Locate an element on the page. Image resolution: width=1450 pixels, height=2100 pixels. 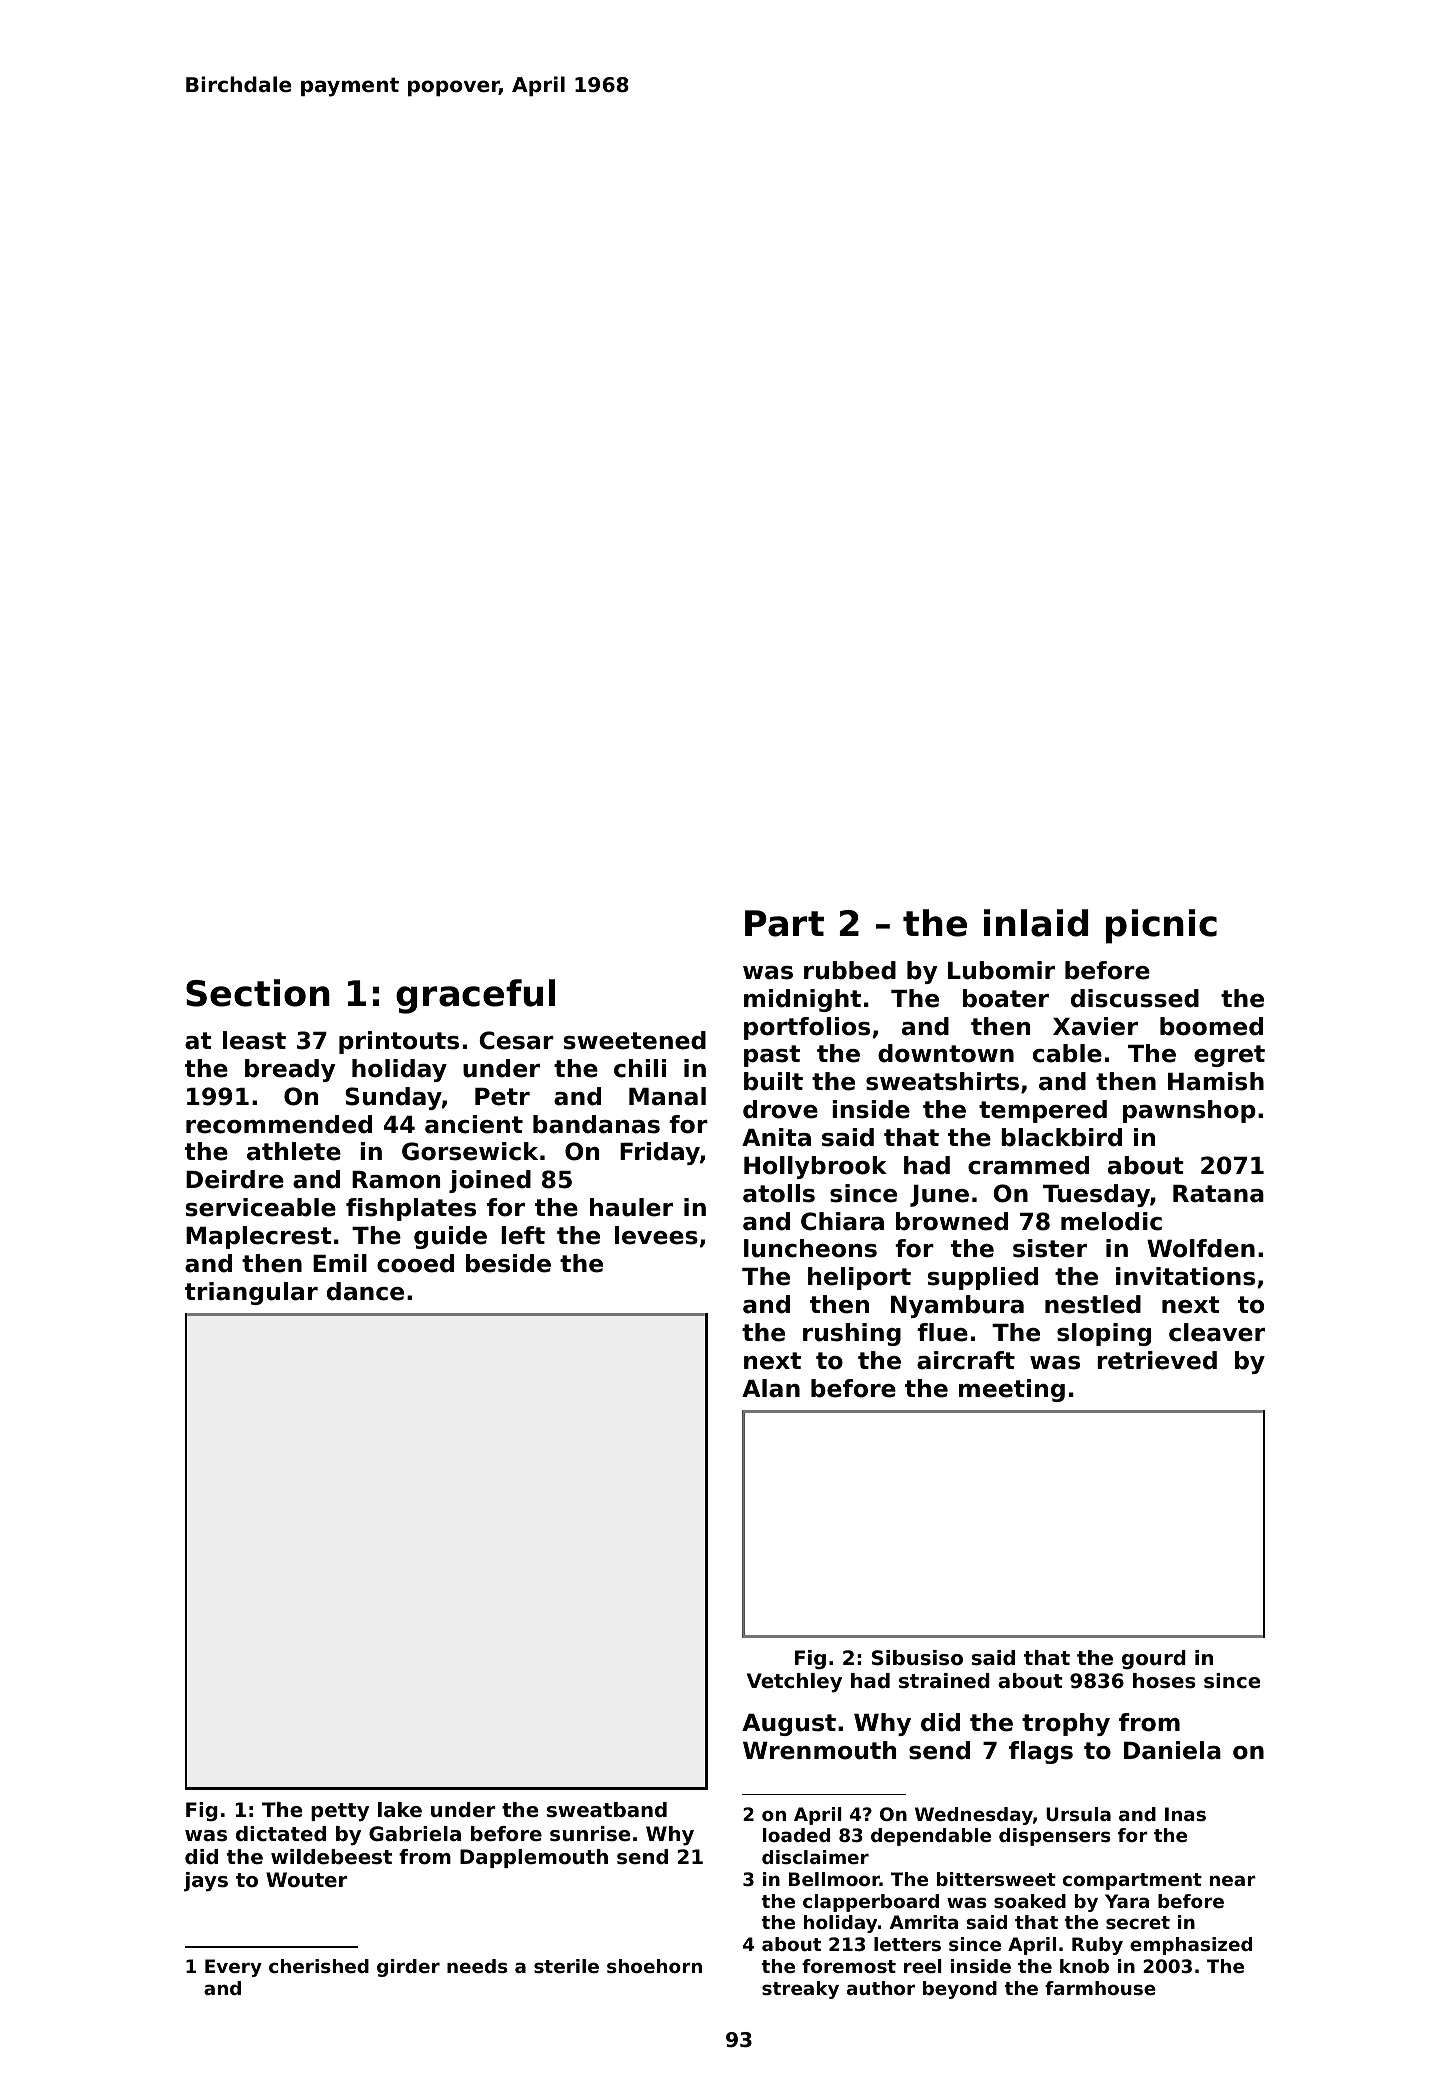
petty is located at coordinates (340, 1812).
